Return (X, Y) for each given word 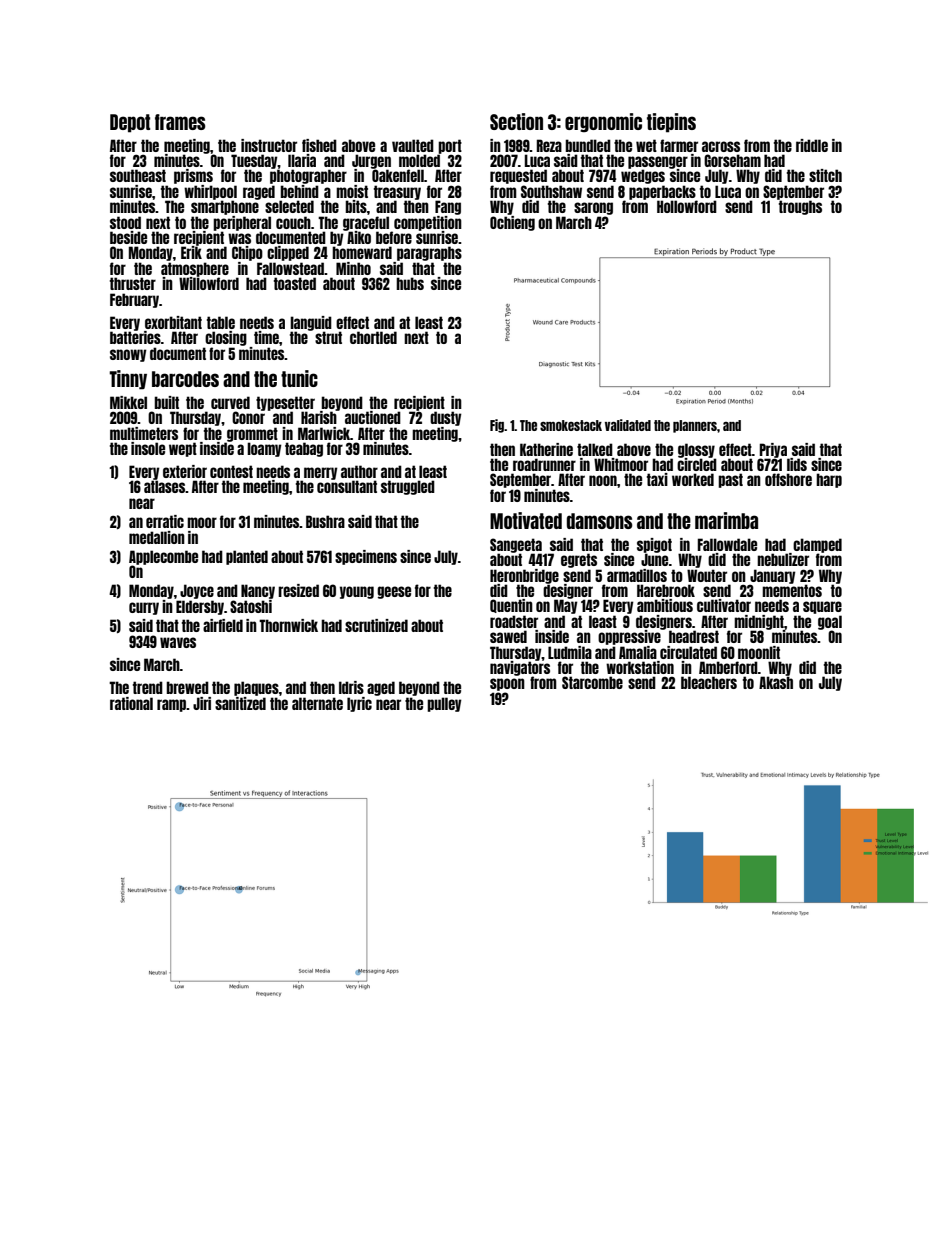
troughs (800, 207)
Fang (448, 207)
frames (180, 122)
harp (829, 480)
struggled (408, 487)
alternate (317, 703)
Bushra (325, 521)
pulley (444, 704)
